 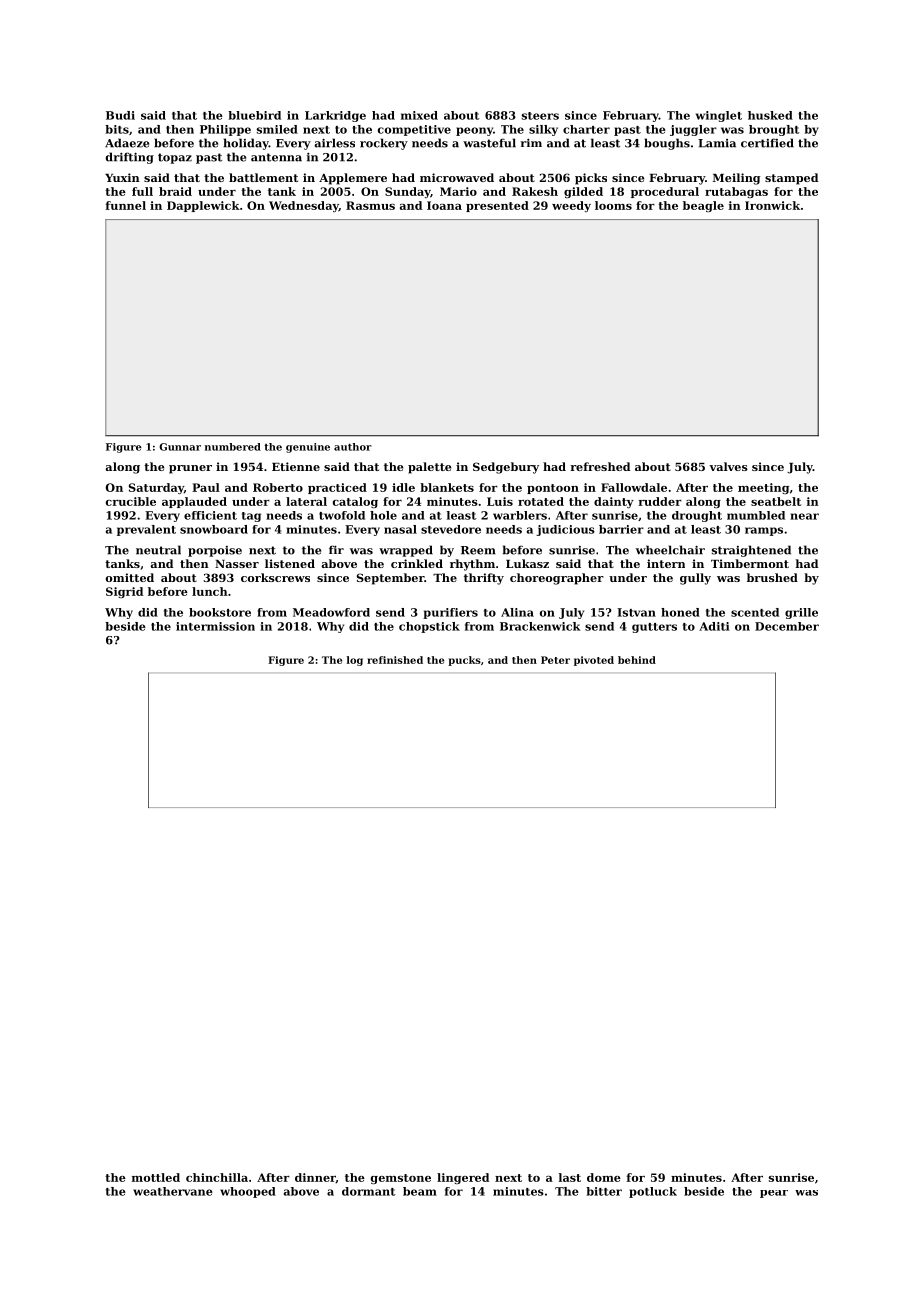 I want to click on gemstone, so click(x=401, y=1179).
